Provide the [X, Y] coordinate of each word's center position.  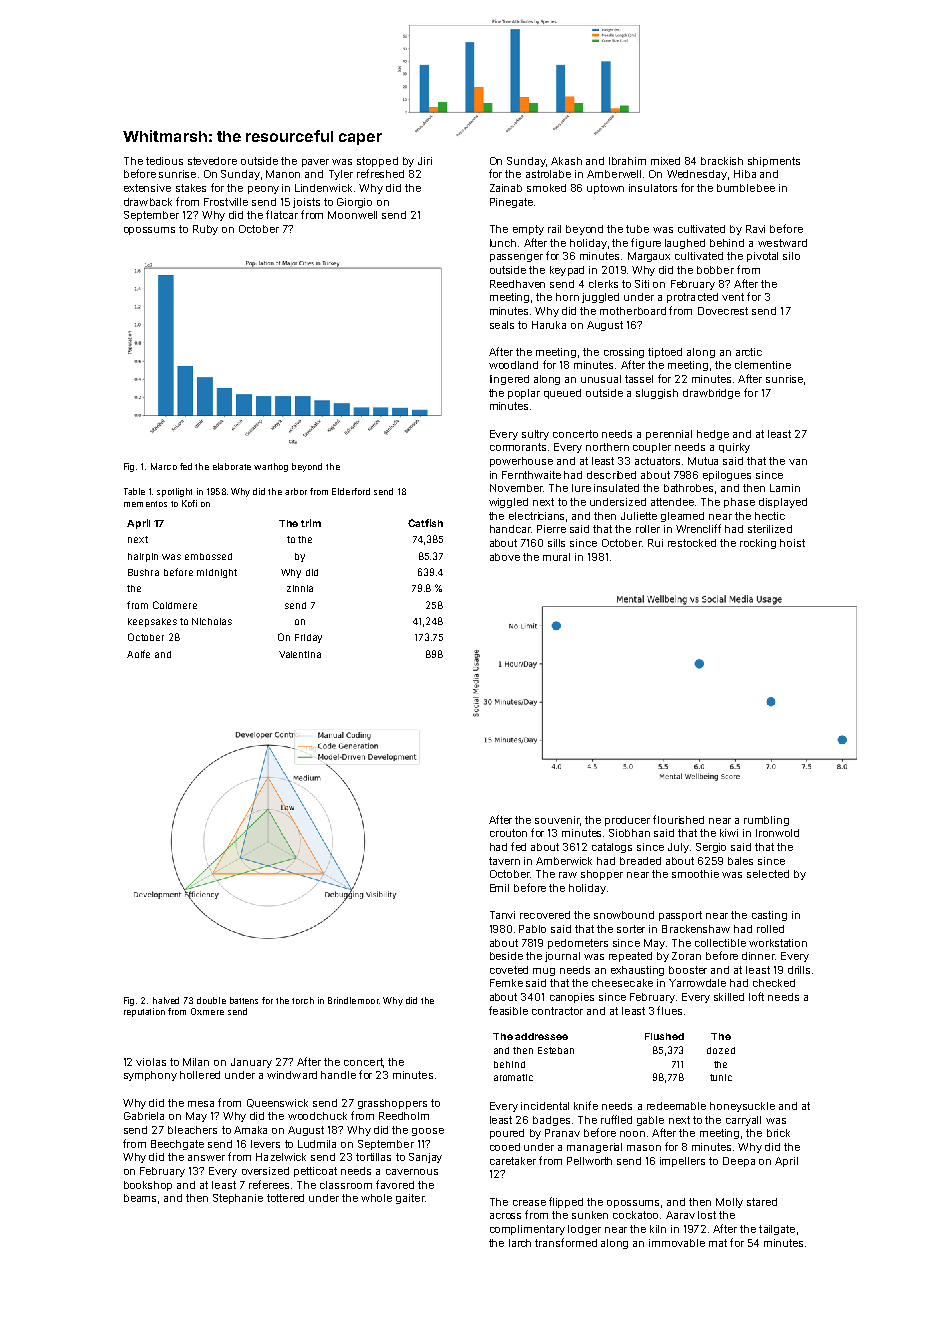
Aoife [138, 654]
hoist [792, 543]
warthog [271, 467]
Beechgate [177, 1145]
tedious [164, 161]
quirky [734, 448]
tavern [504, 861]
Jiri [425, 161]
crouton [508, 833]
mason [644, 1148]
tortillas [373, 1157]
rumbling [766, 821]
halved [166, 1000]
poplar [524, 394]
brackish [722, 161]
